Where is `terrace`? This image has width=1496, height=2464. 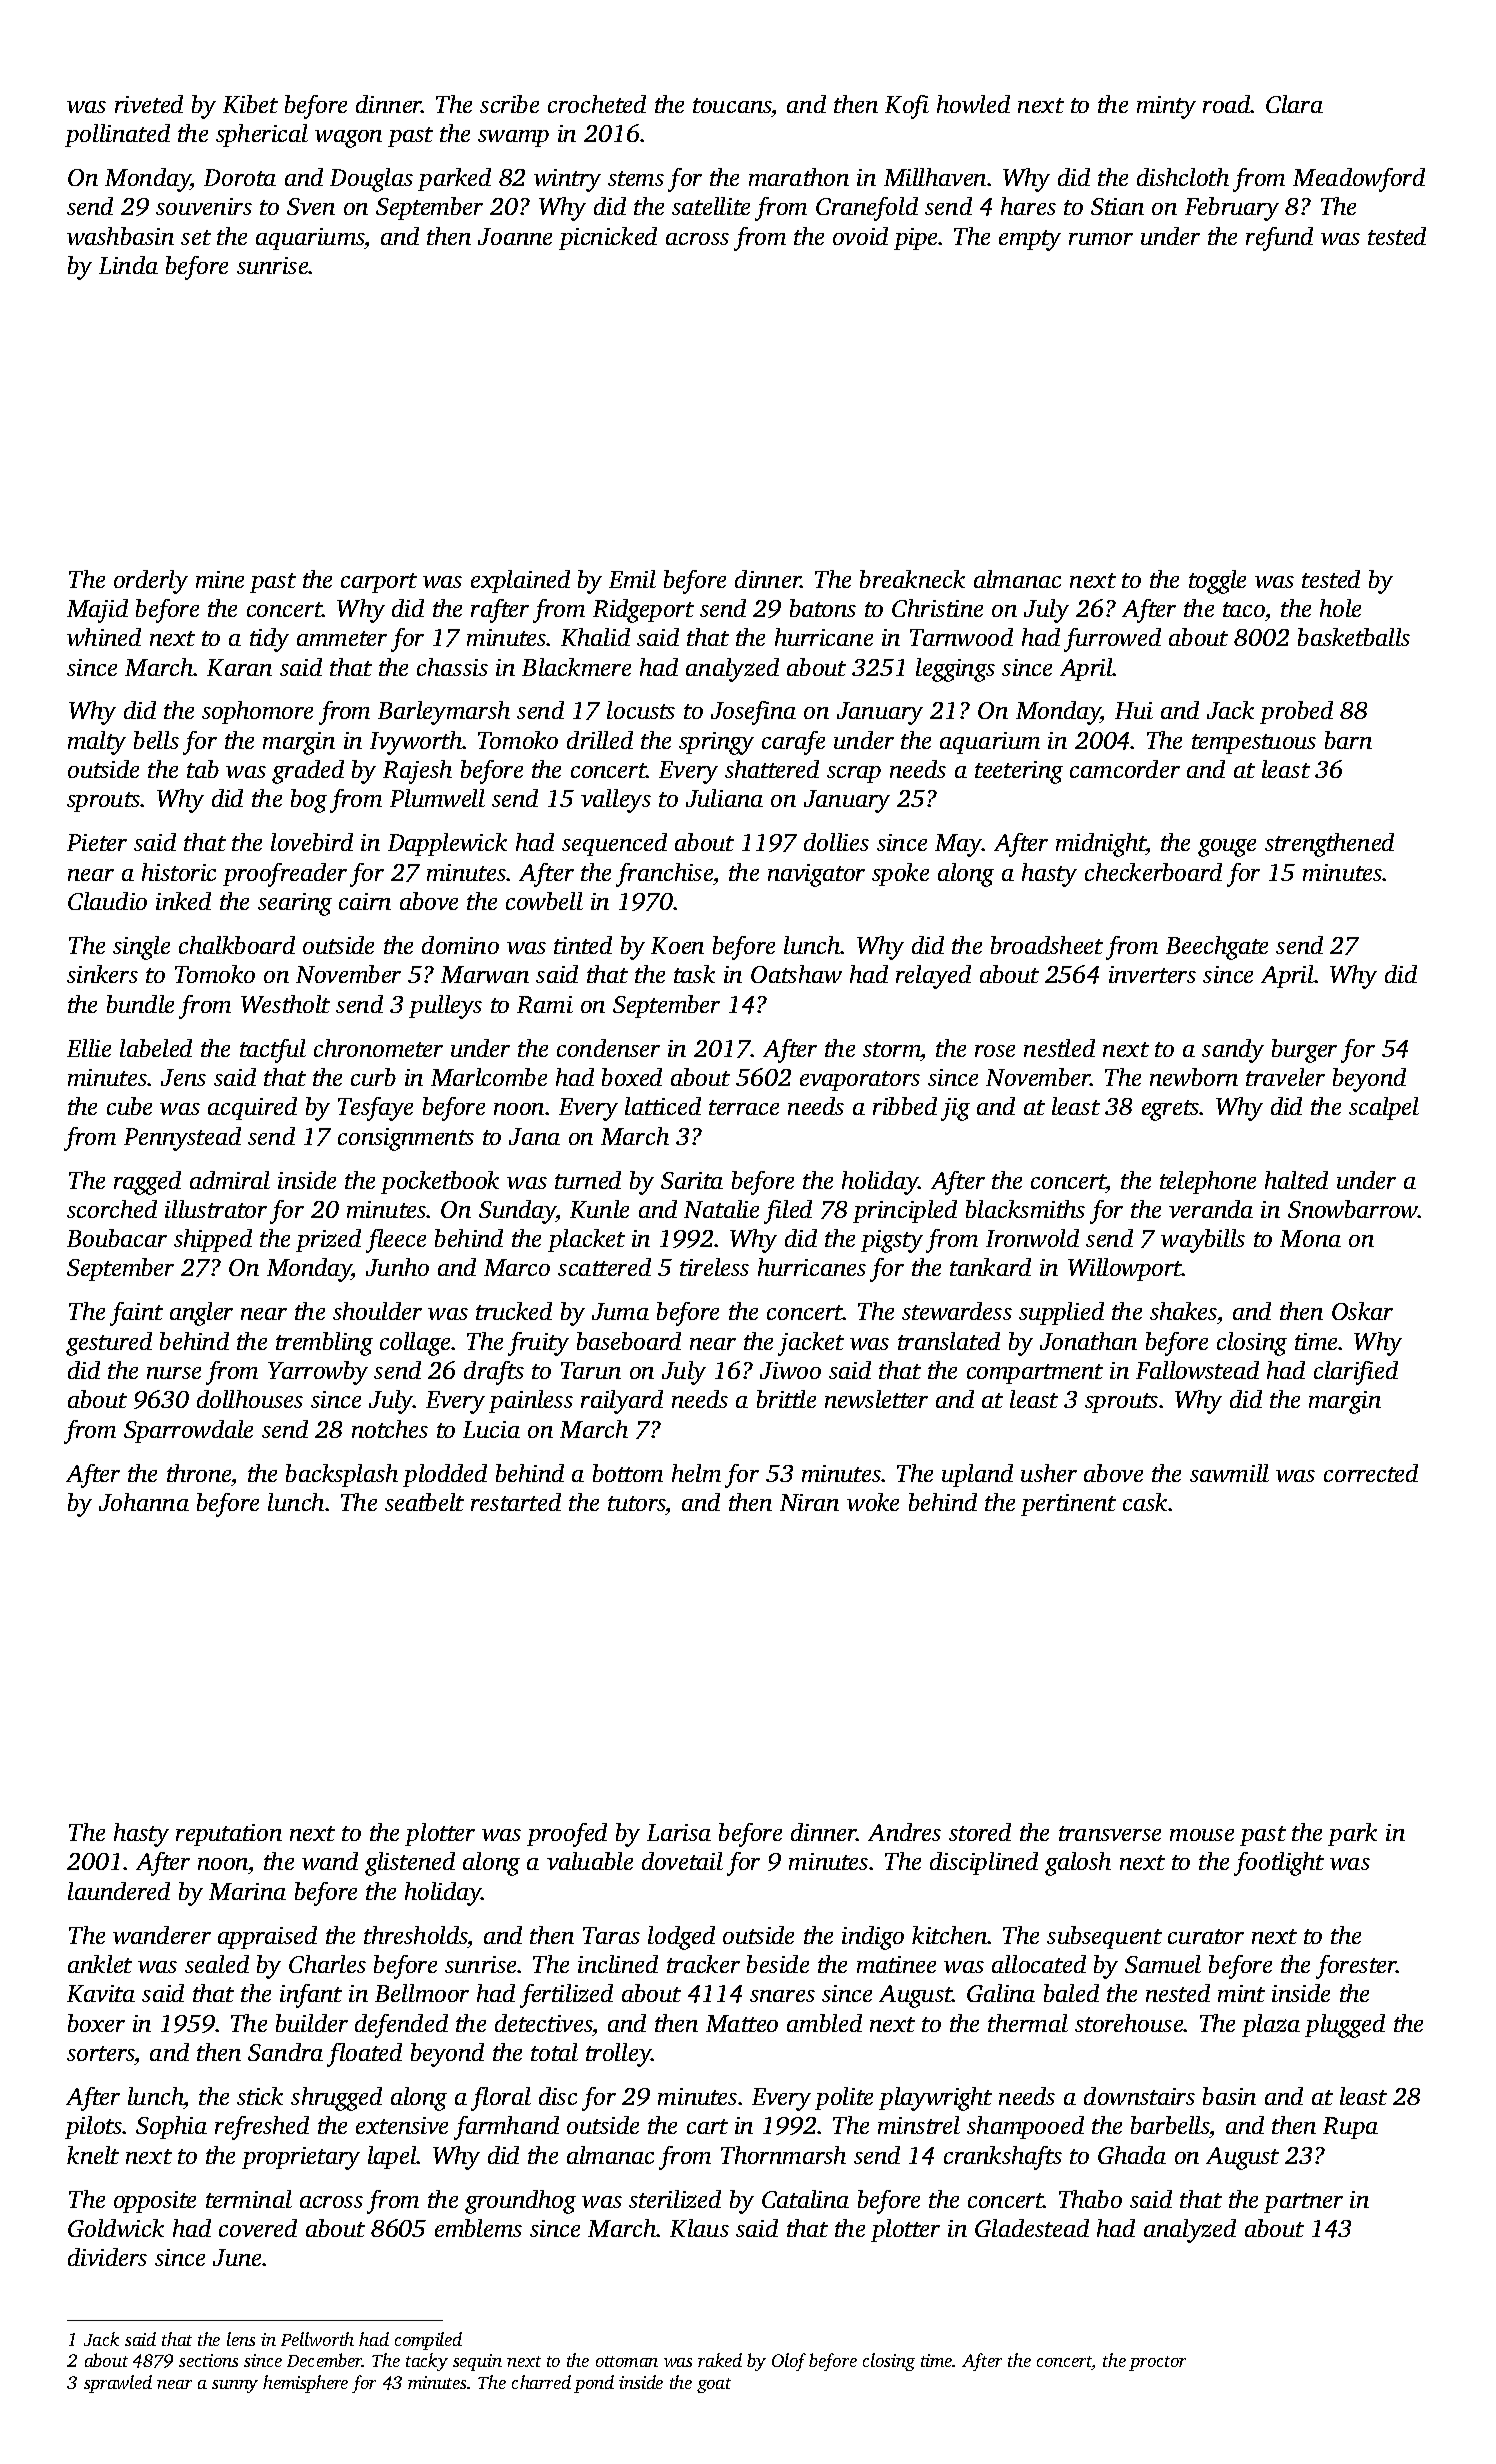 terrace is located at coordinates (744, 1107).
